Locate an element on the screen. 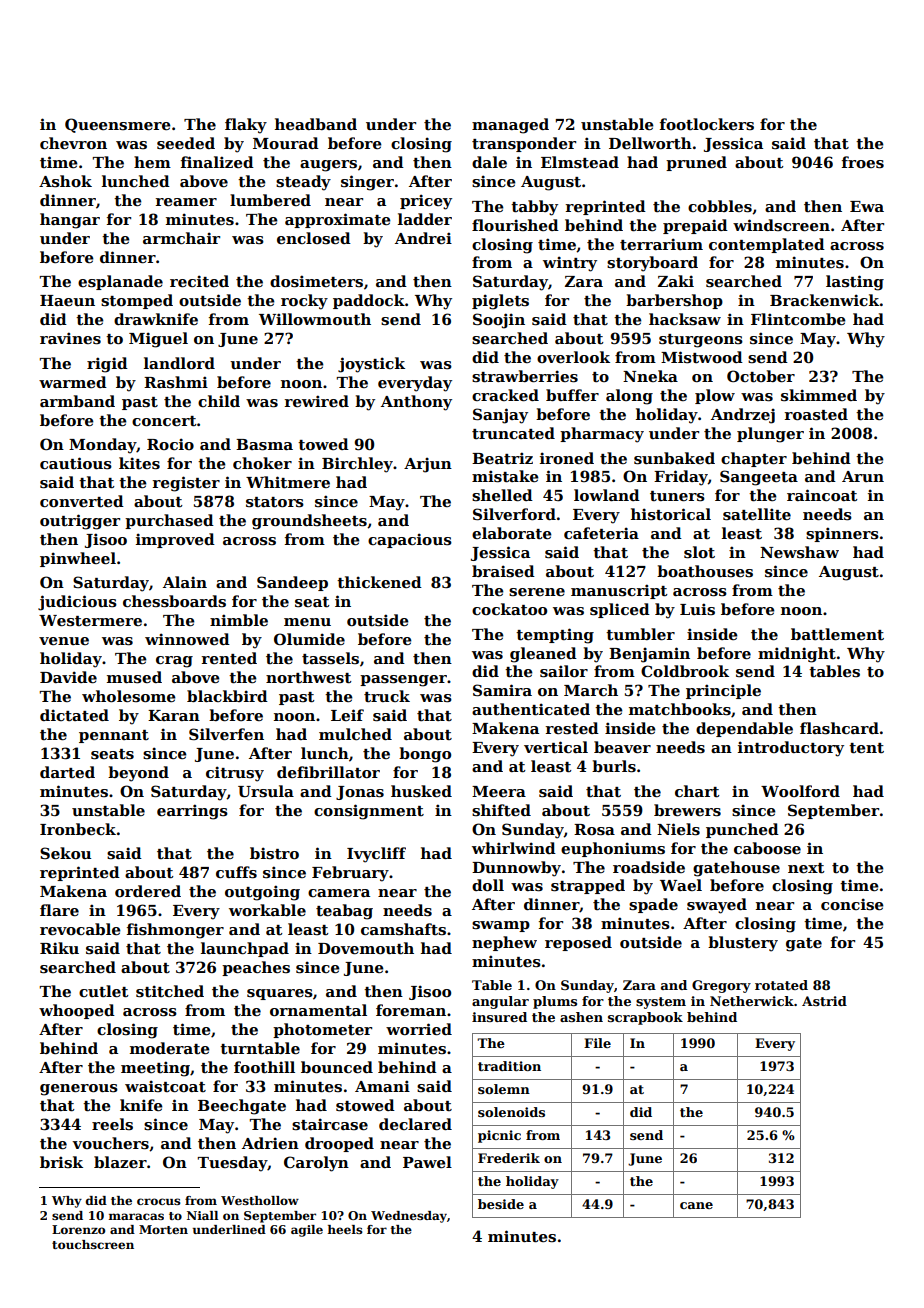 The image size is (924, 1308). solenoids is located at coordinates (511, 1112).
